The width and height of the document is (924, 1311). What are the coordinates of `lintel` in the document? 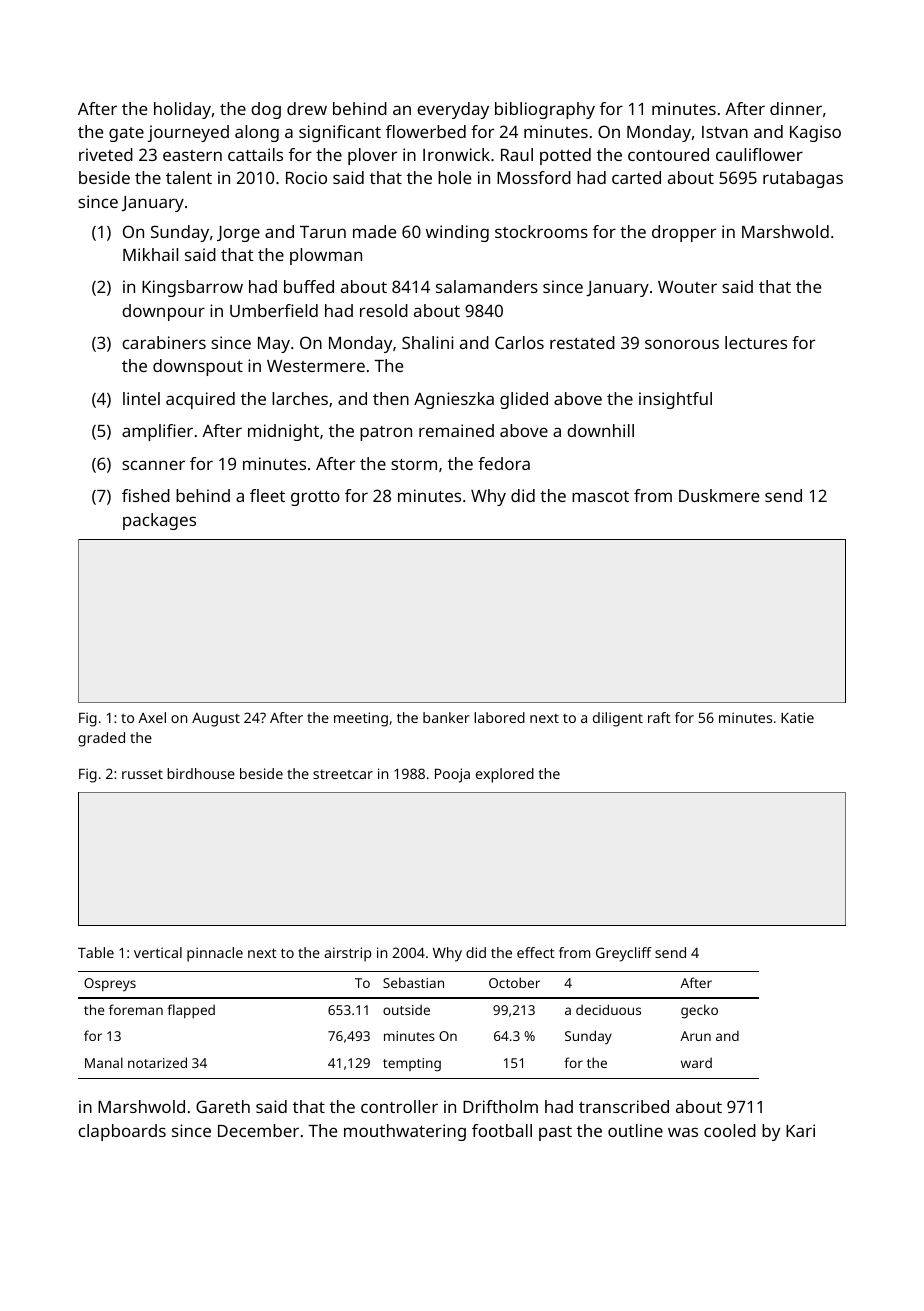 It's located at (141, 398).
